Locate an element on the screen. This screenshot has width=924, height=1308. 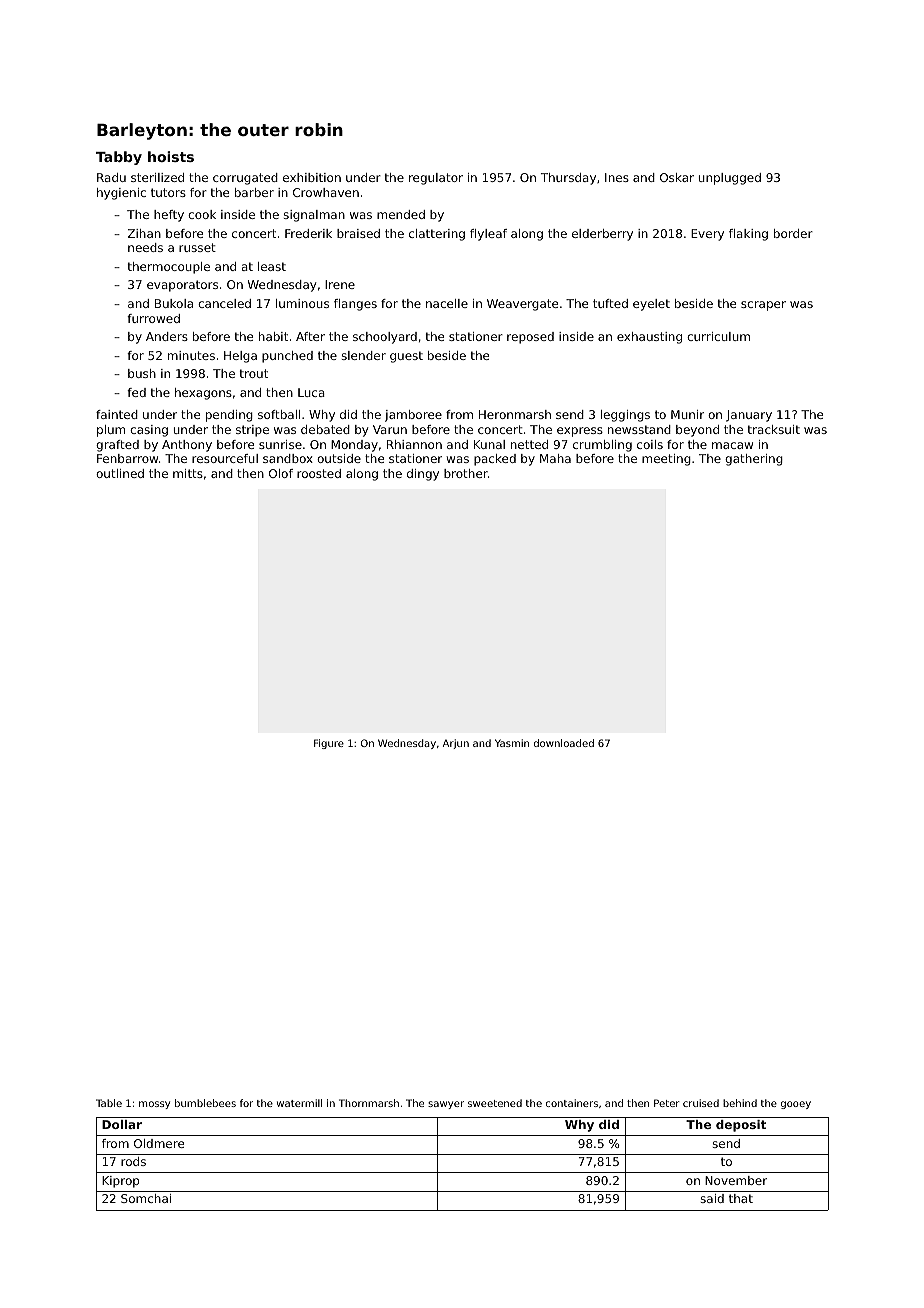
sweetened is located at coordinates (495, 1103).
